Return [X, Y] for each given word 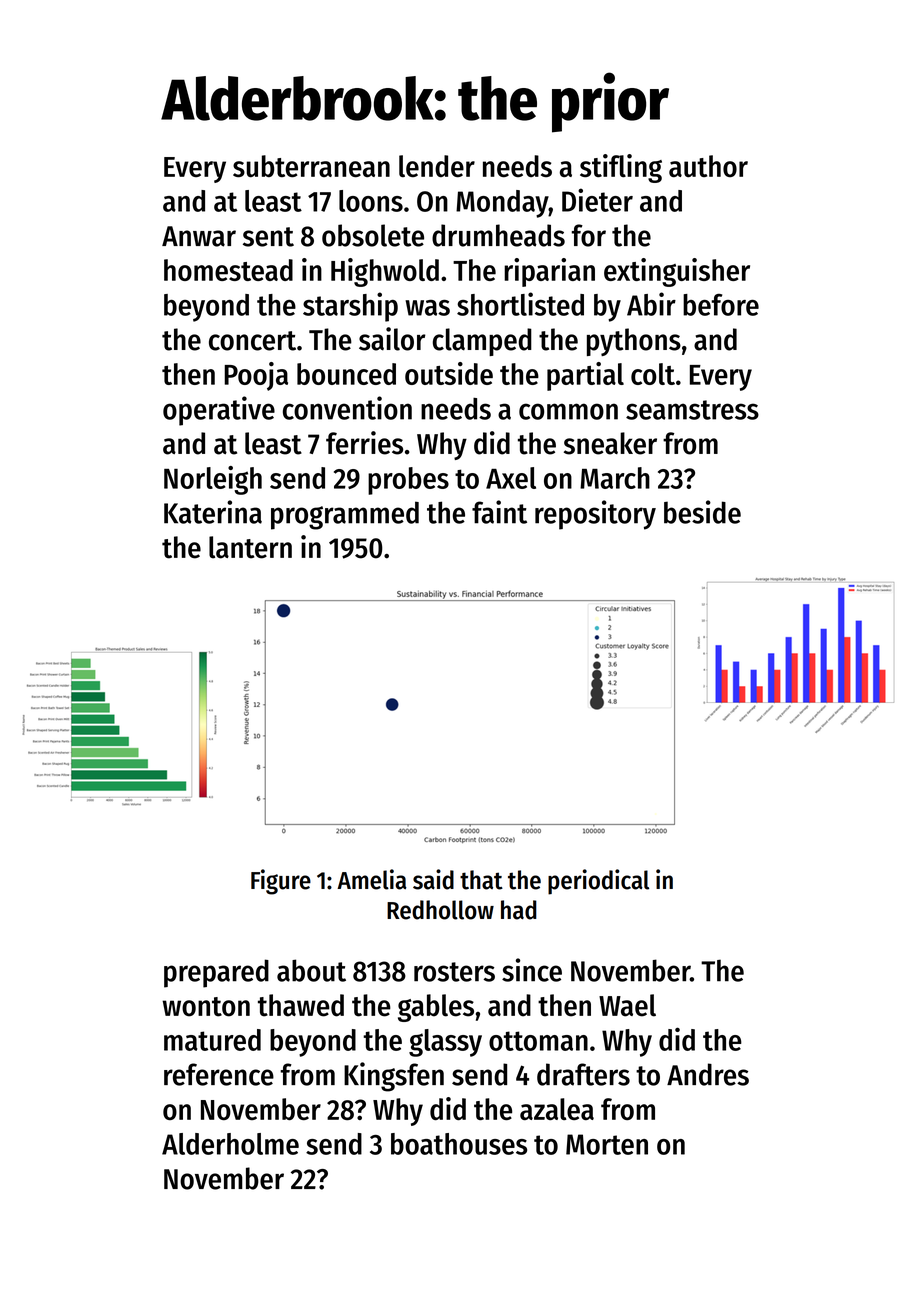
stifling [621, 168]
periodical [598, 882]
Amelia [372, 879]
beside [702, 512]
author [708, 166]
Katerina [213, 512]
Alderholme [230, 1144]
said [433, 879]
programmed [345, 515]
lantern [250, 547]
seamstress [692, 410]
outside [449, 373]
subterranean [311, 166]
